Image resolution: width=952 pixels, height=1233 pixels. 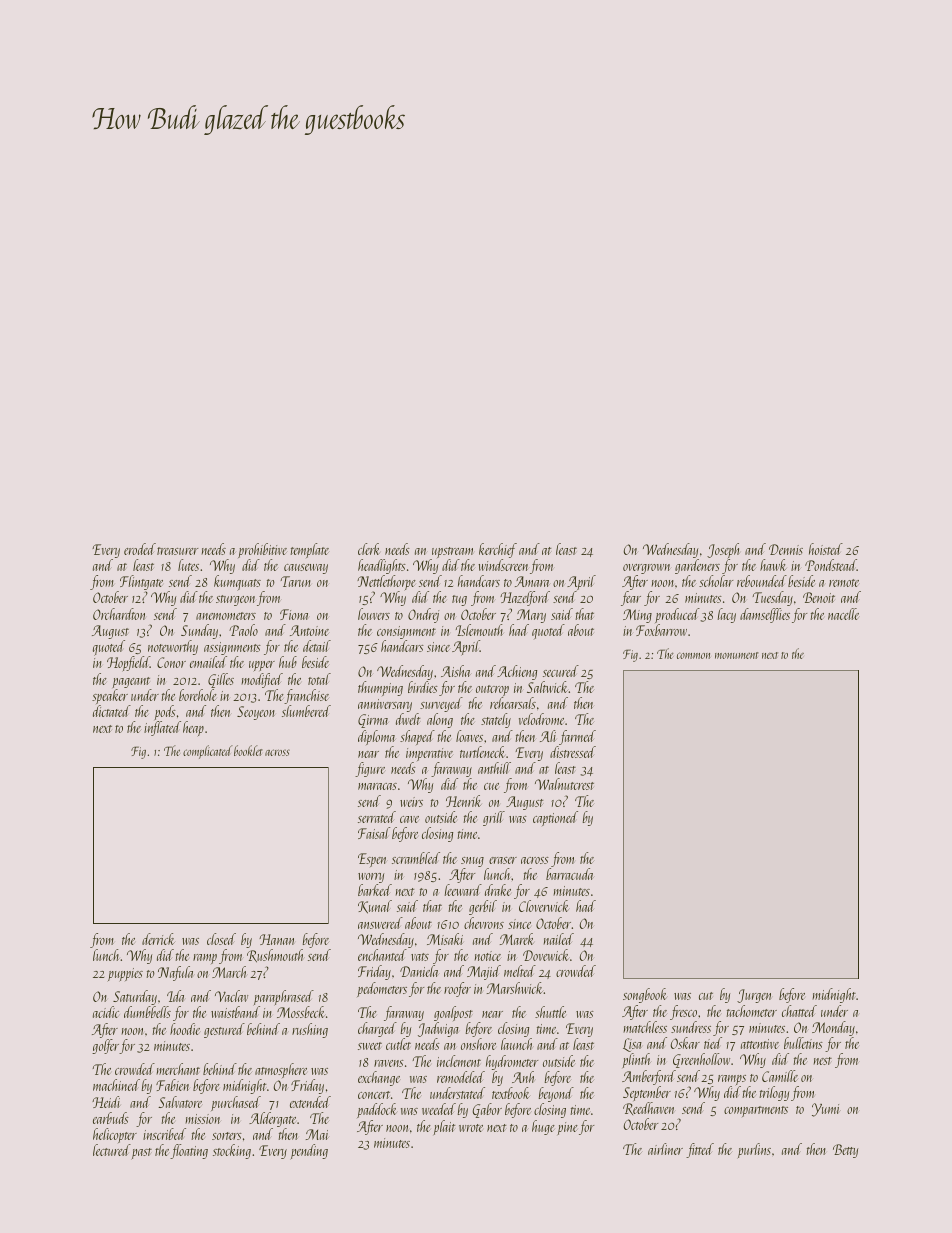 I want to click on Dovewick, so click(x=546, y=955).
